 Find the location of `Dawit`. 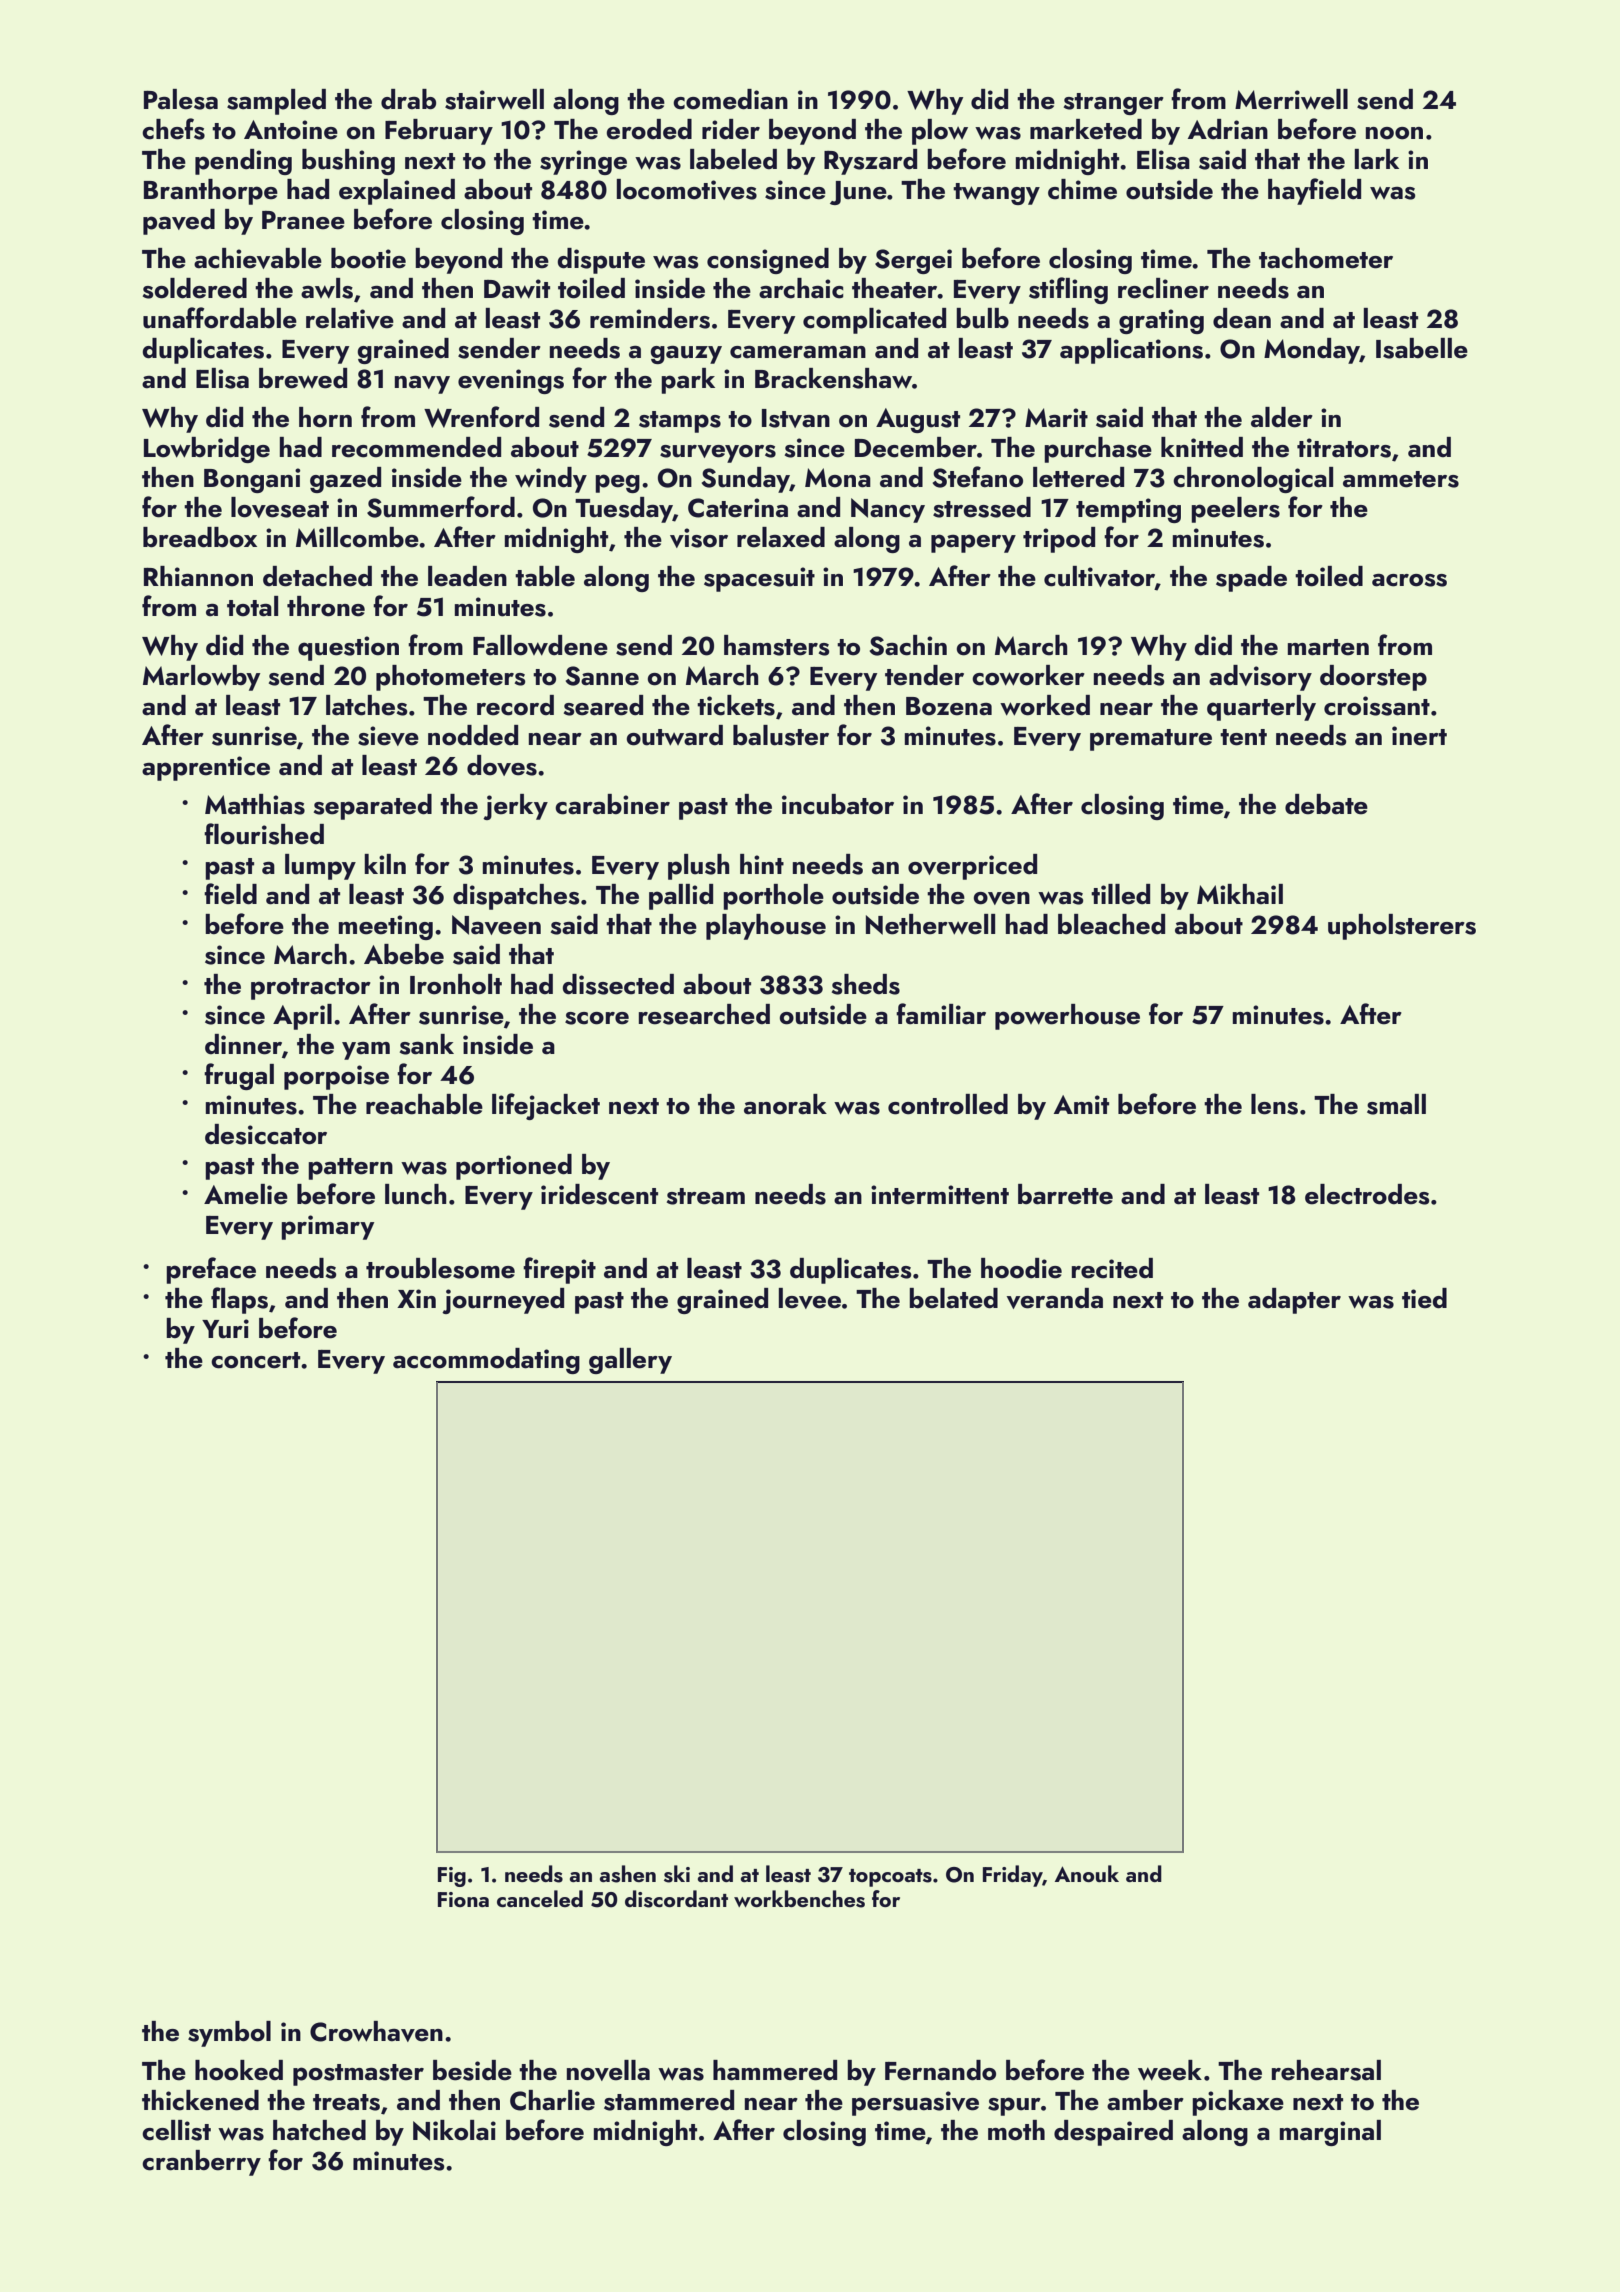

Dawit is located at coordinates (517, 289).
